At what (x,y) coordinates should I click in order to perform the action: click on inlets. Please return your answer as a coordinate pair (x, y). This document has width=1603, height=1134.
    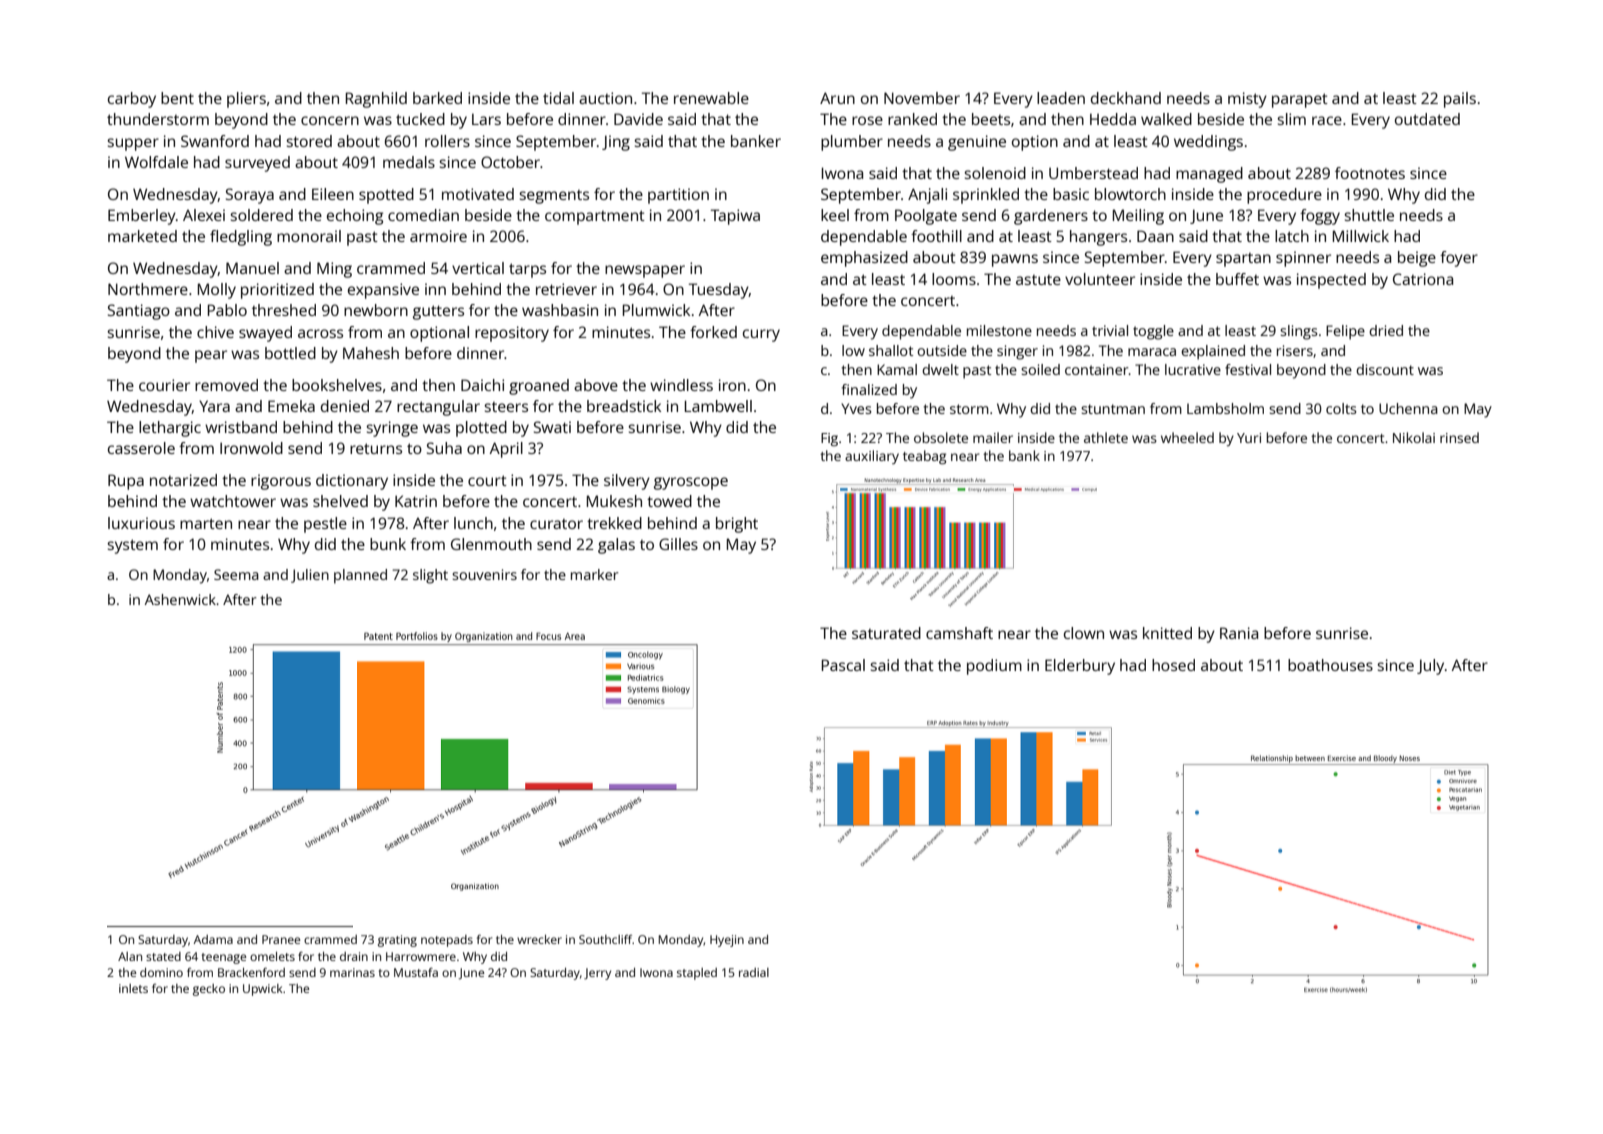
    Looking at the image, I should click on (133, 988).
